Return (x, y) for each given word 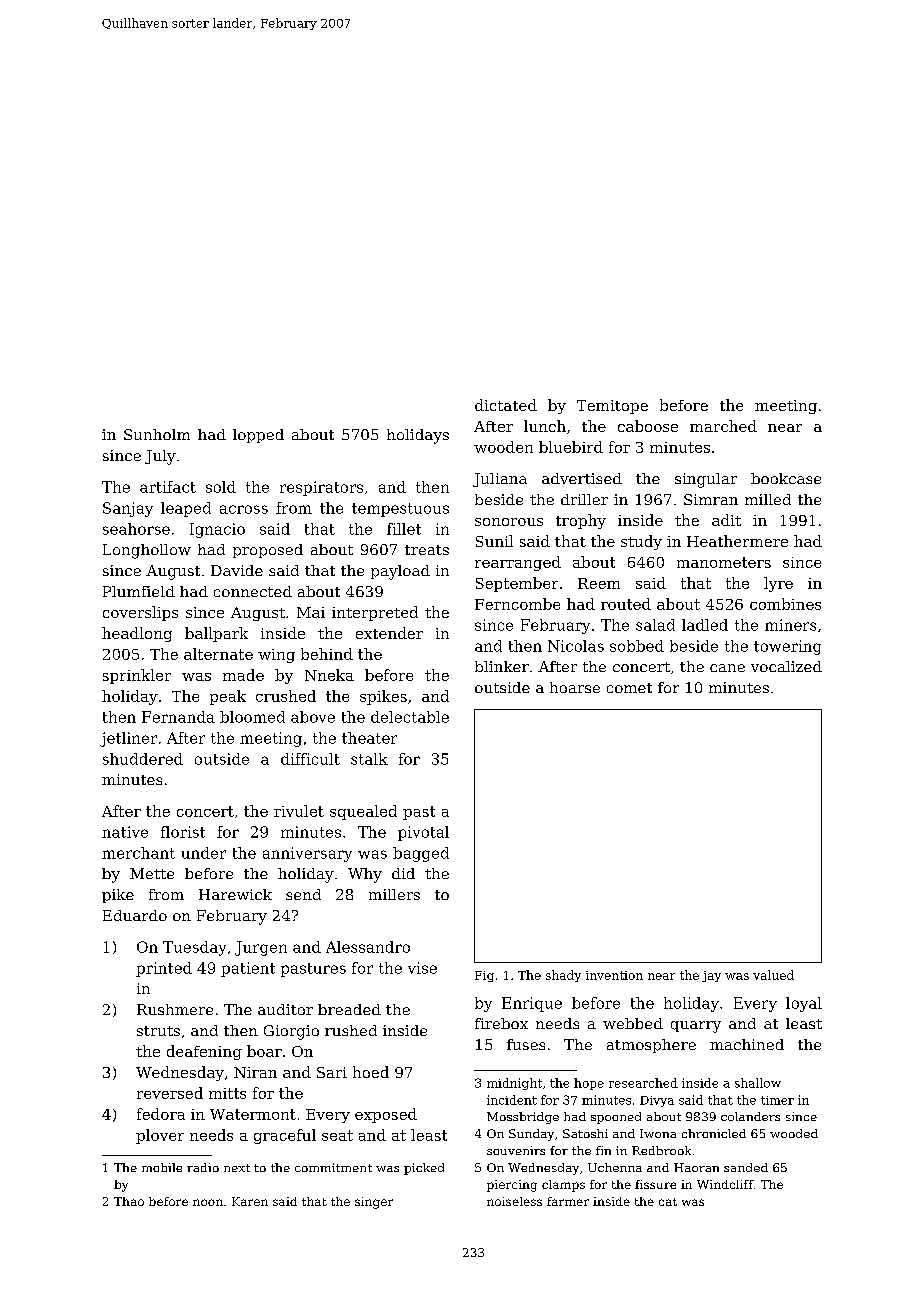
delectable (410, 717)
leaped (186, 509)
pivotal (423, 833)
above (313, 717)
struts (158, 1031)
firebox (501, 1023)
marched (723, 426)
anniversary (307, 854)
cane (727, 668)
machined (747, 1044)
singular (706, 480)
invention (614, 975)
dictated (506, 405)
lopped (258, 436)
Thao (129, 1201)
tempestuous (400, 510)
